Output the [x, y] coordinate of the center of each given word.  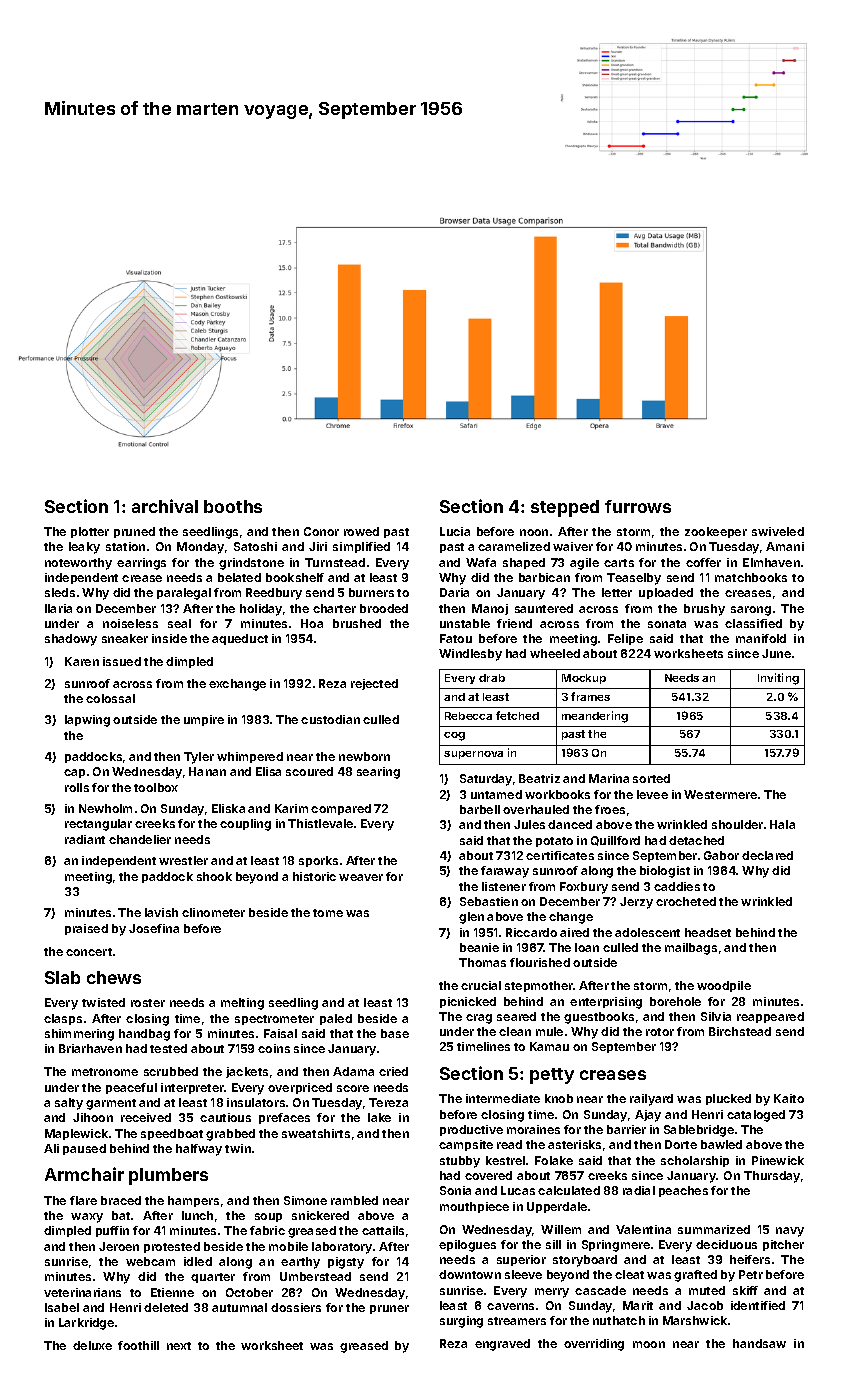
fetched [517, 715]
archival [165, 506]
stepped [565, 508]
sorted [651, 778]
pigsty [346, 1263]
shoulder [737, 824]
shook [214, 876]
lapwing [87, 721]
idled [198, 1261]
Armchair [84, 1174]
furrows [638, 506]
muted [707, 1290]
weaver [361, 877]
